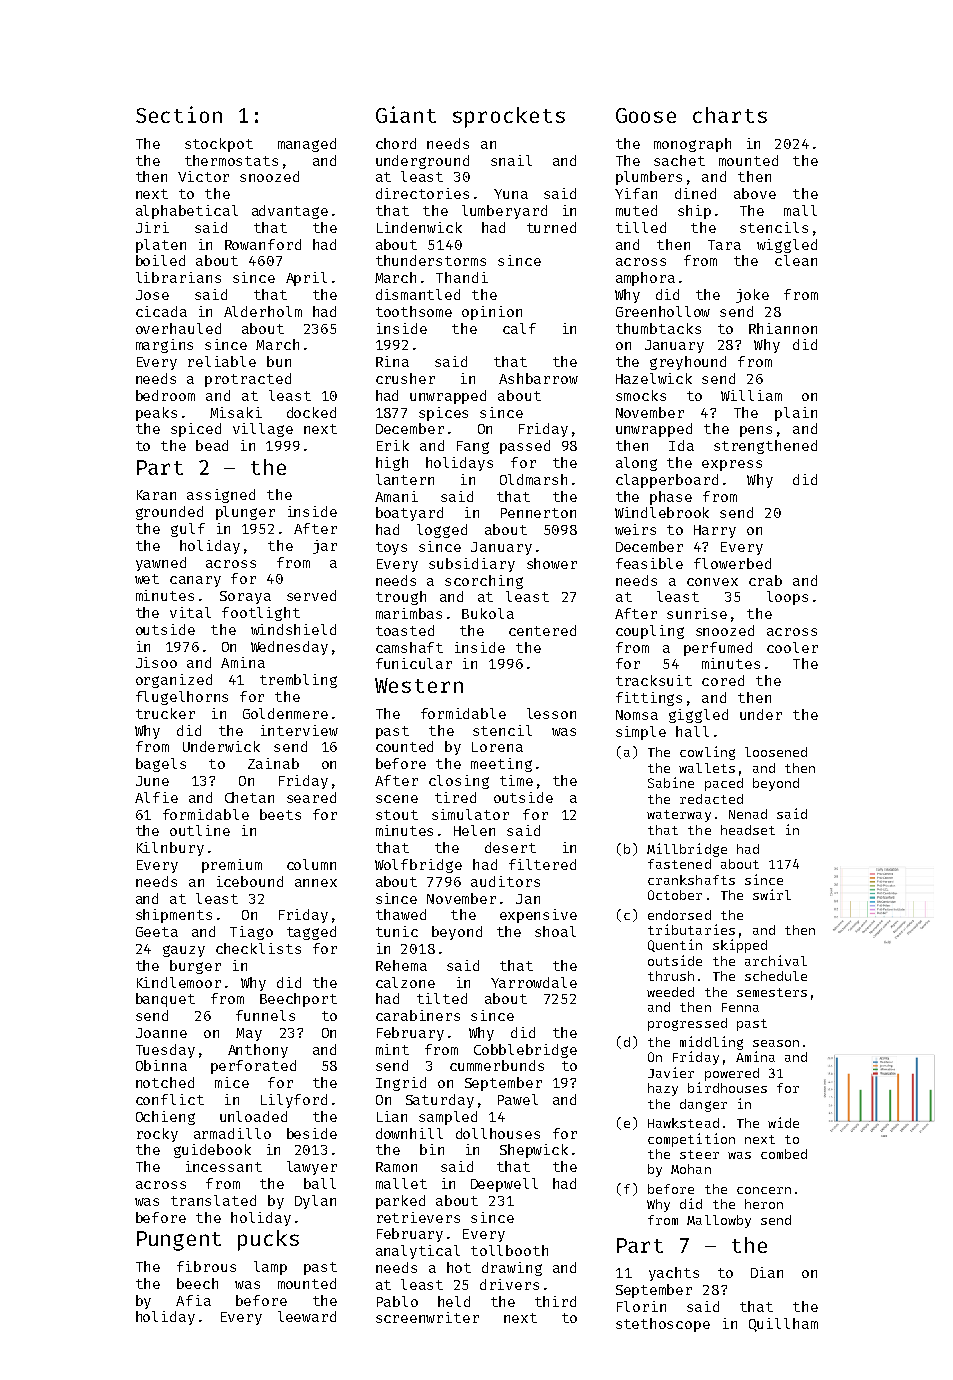 The height and width of the document is (1380, 953). I want to click on along, so click(636, 464).
